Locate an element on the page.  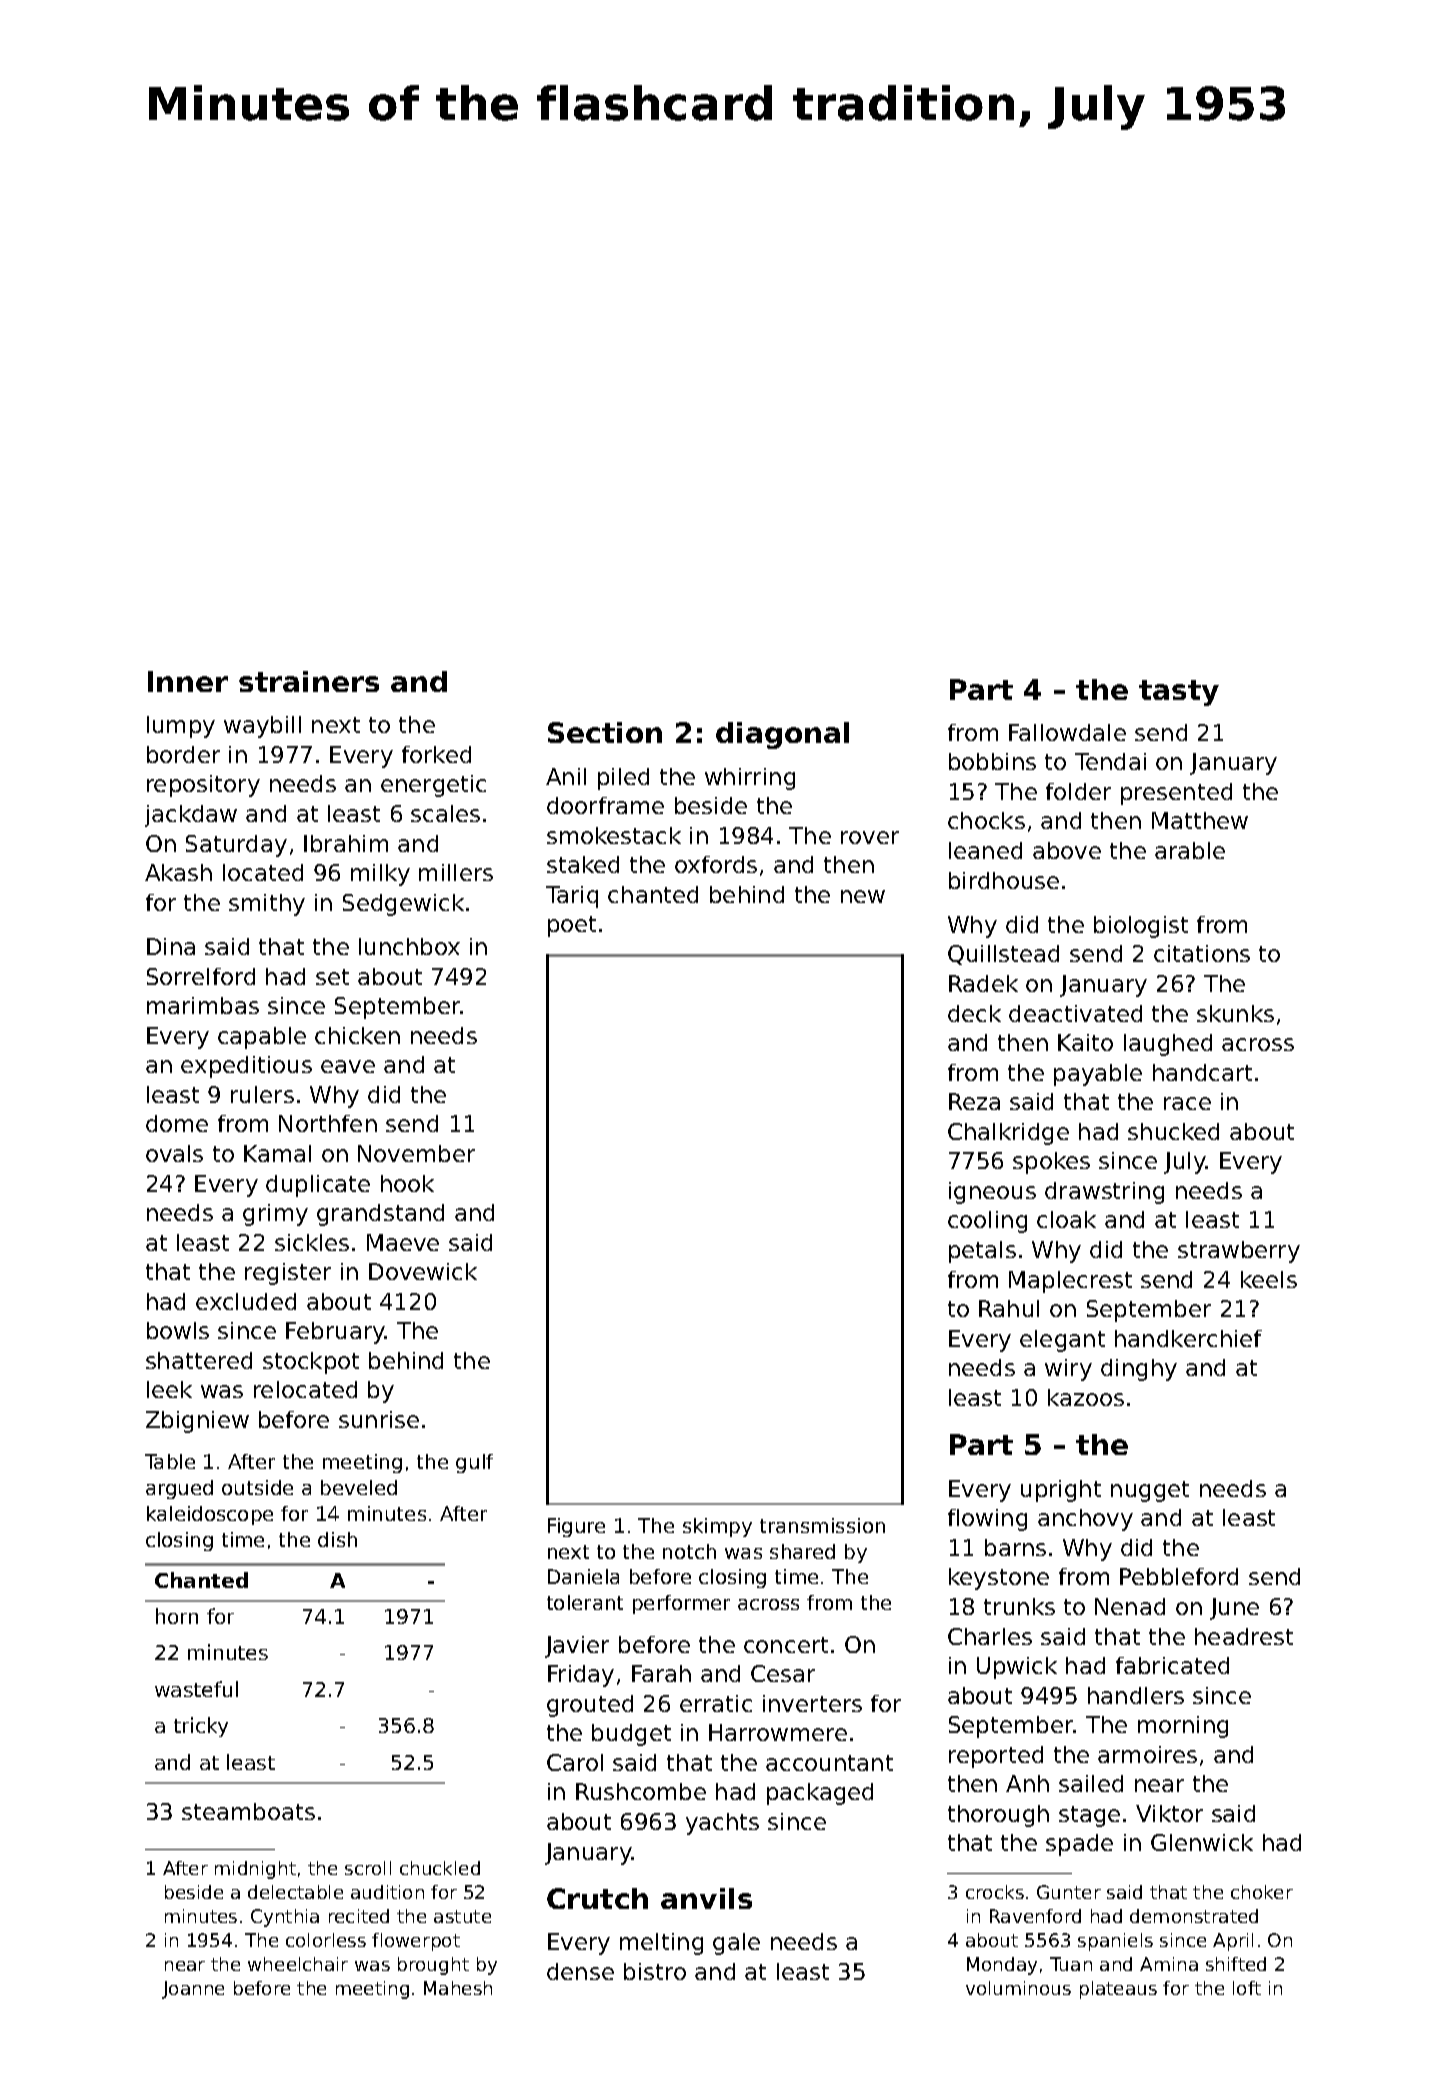
beveled is located at coordinates (359, 1487).
